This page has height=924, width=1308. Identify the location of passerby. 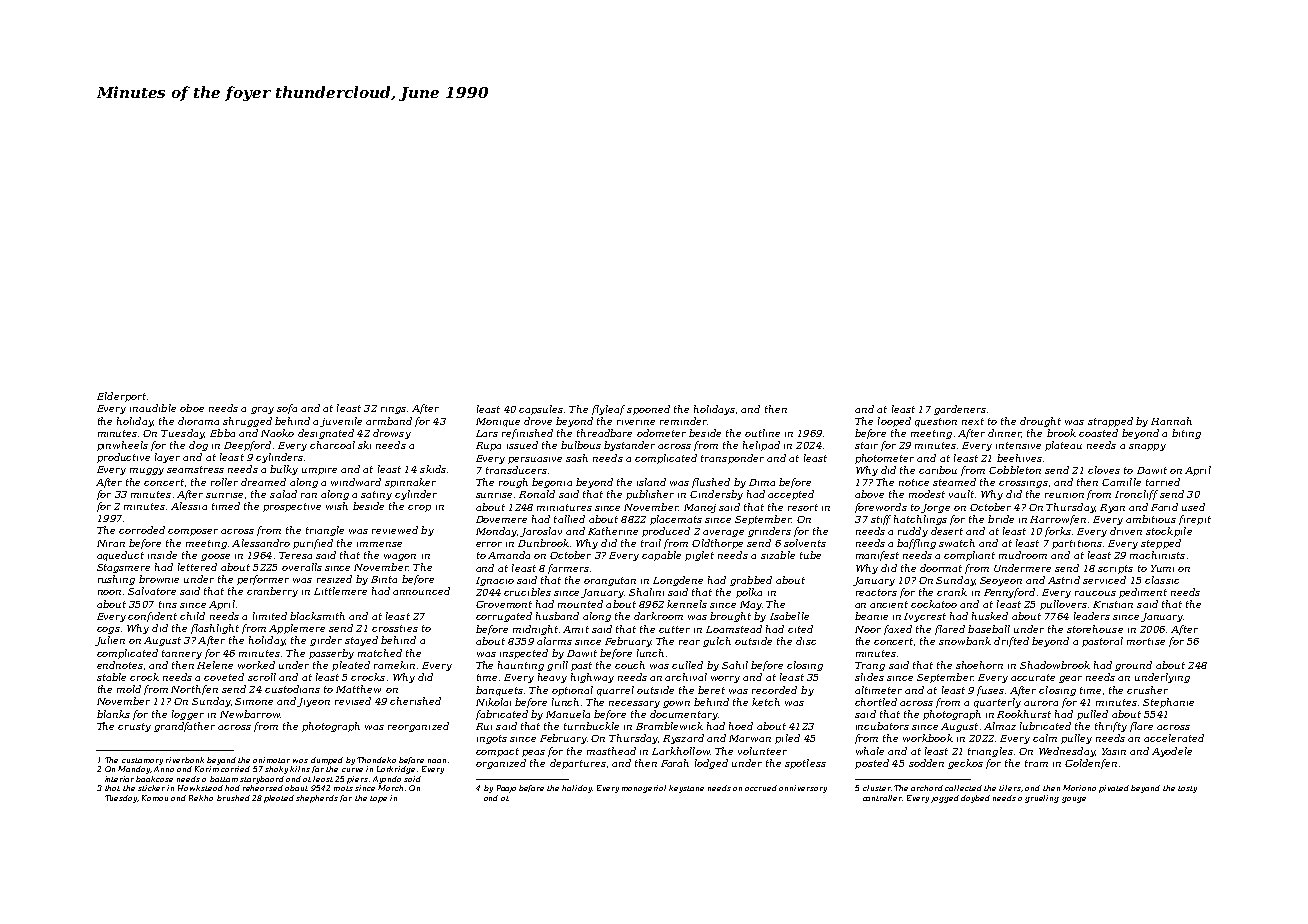
(331, 654).
